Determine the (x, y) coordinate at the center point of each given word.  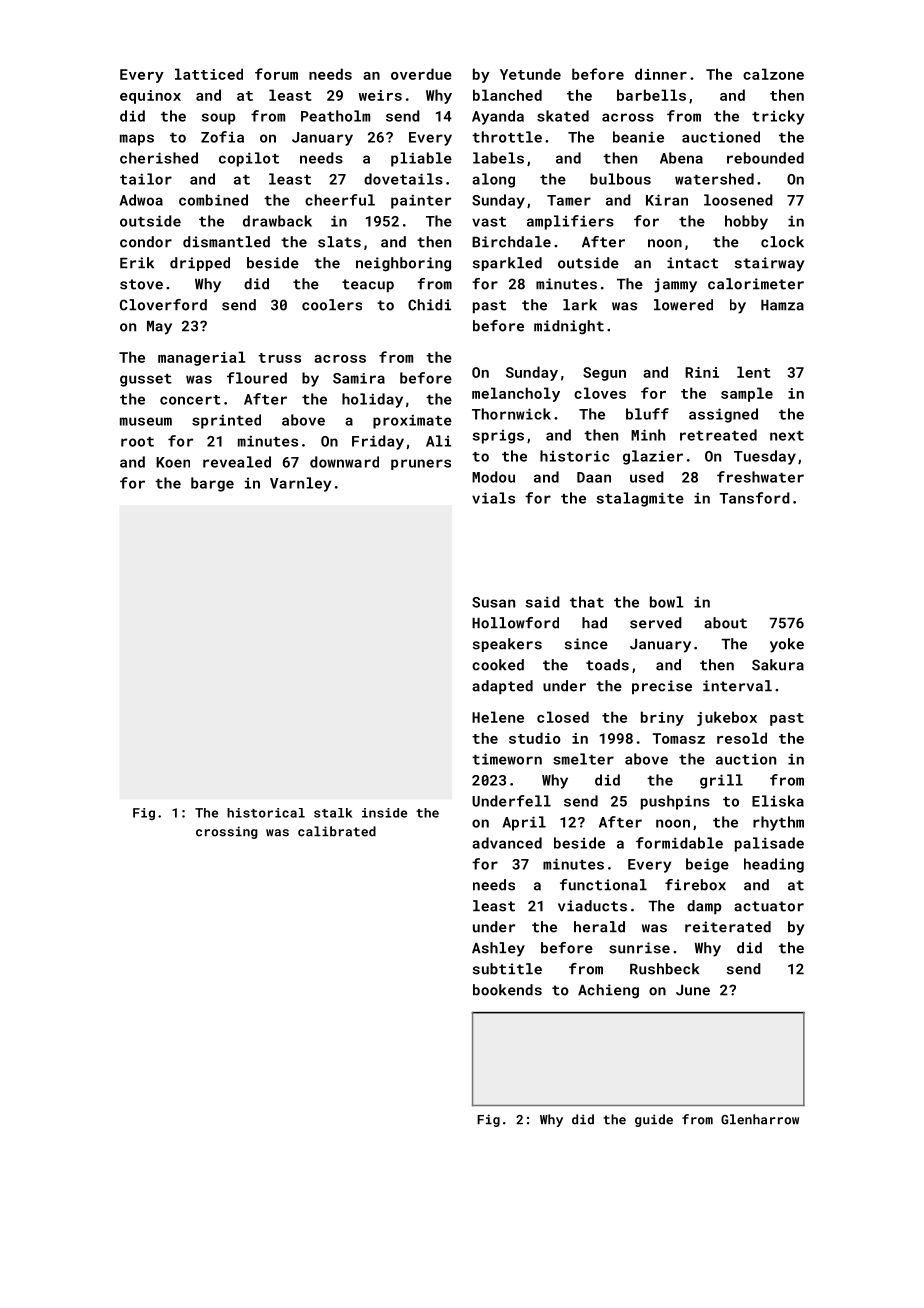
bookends (507, 990)
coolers (332, 305)
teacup (368, 285)
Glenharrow (760, 1119)
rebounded (765, 158)
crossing (227, 832)
